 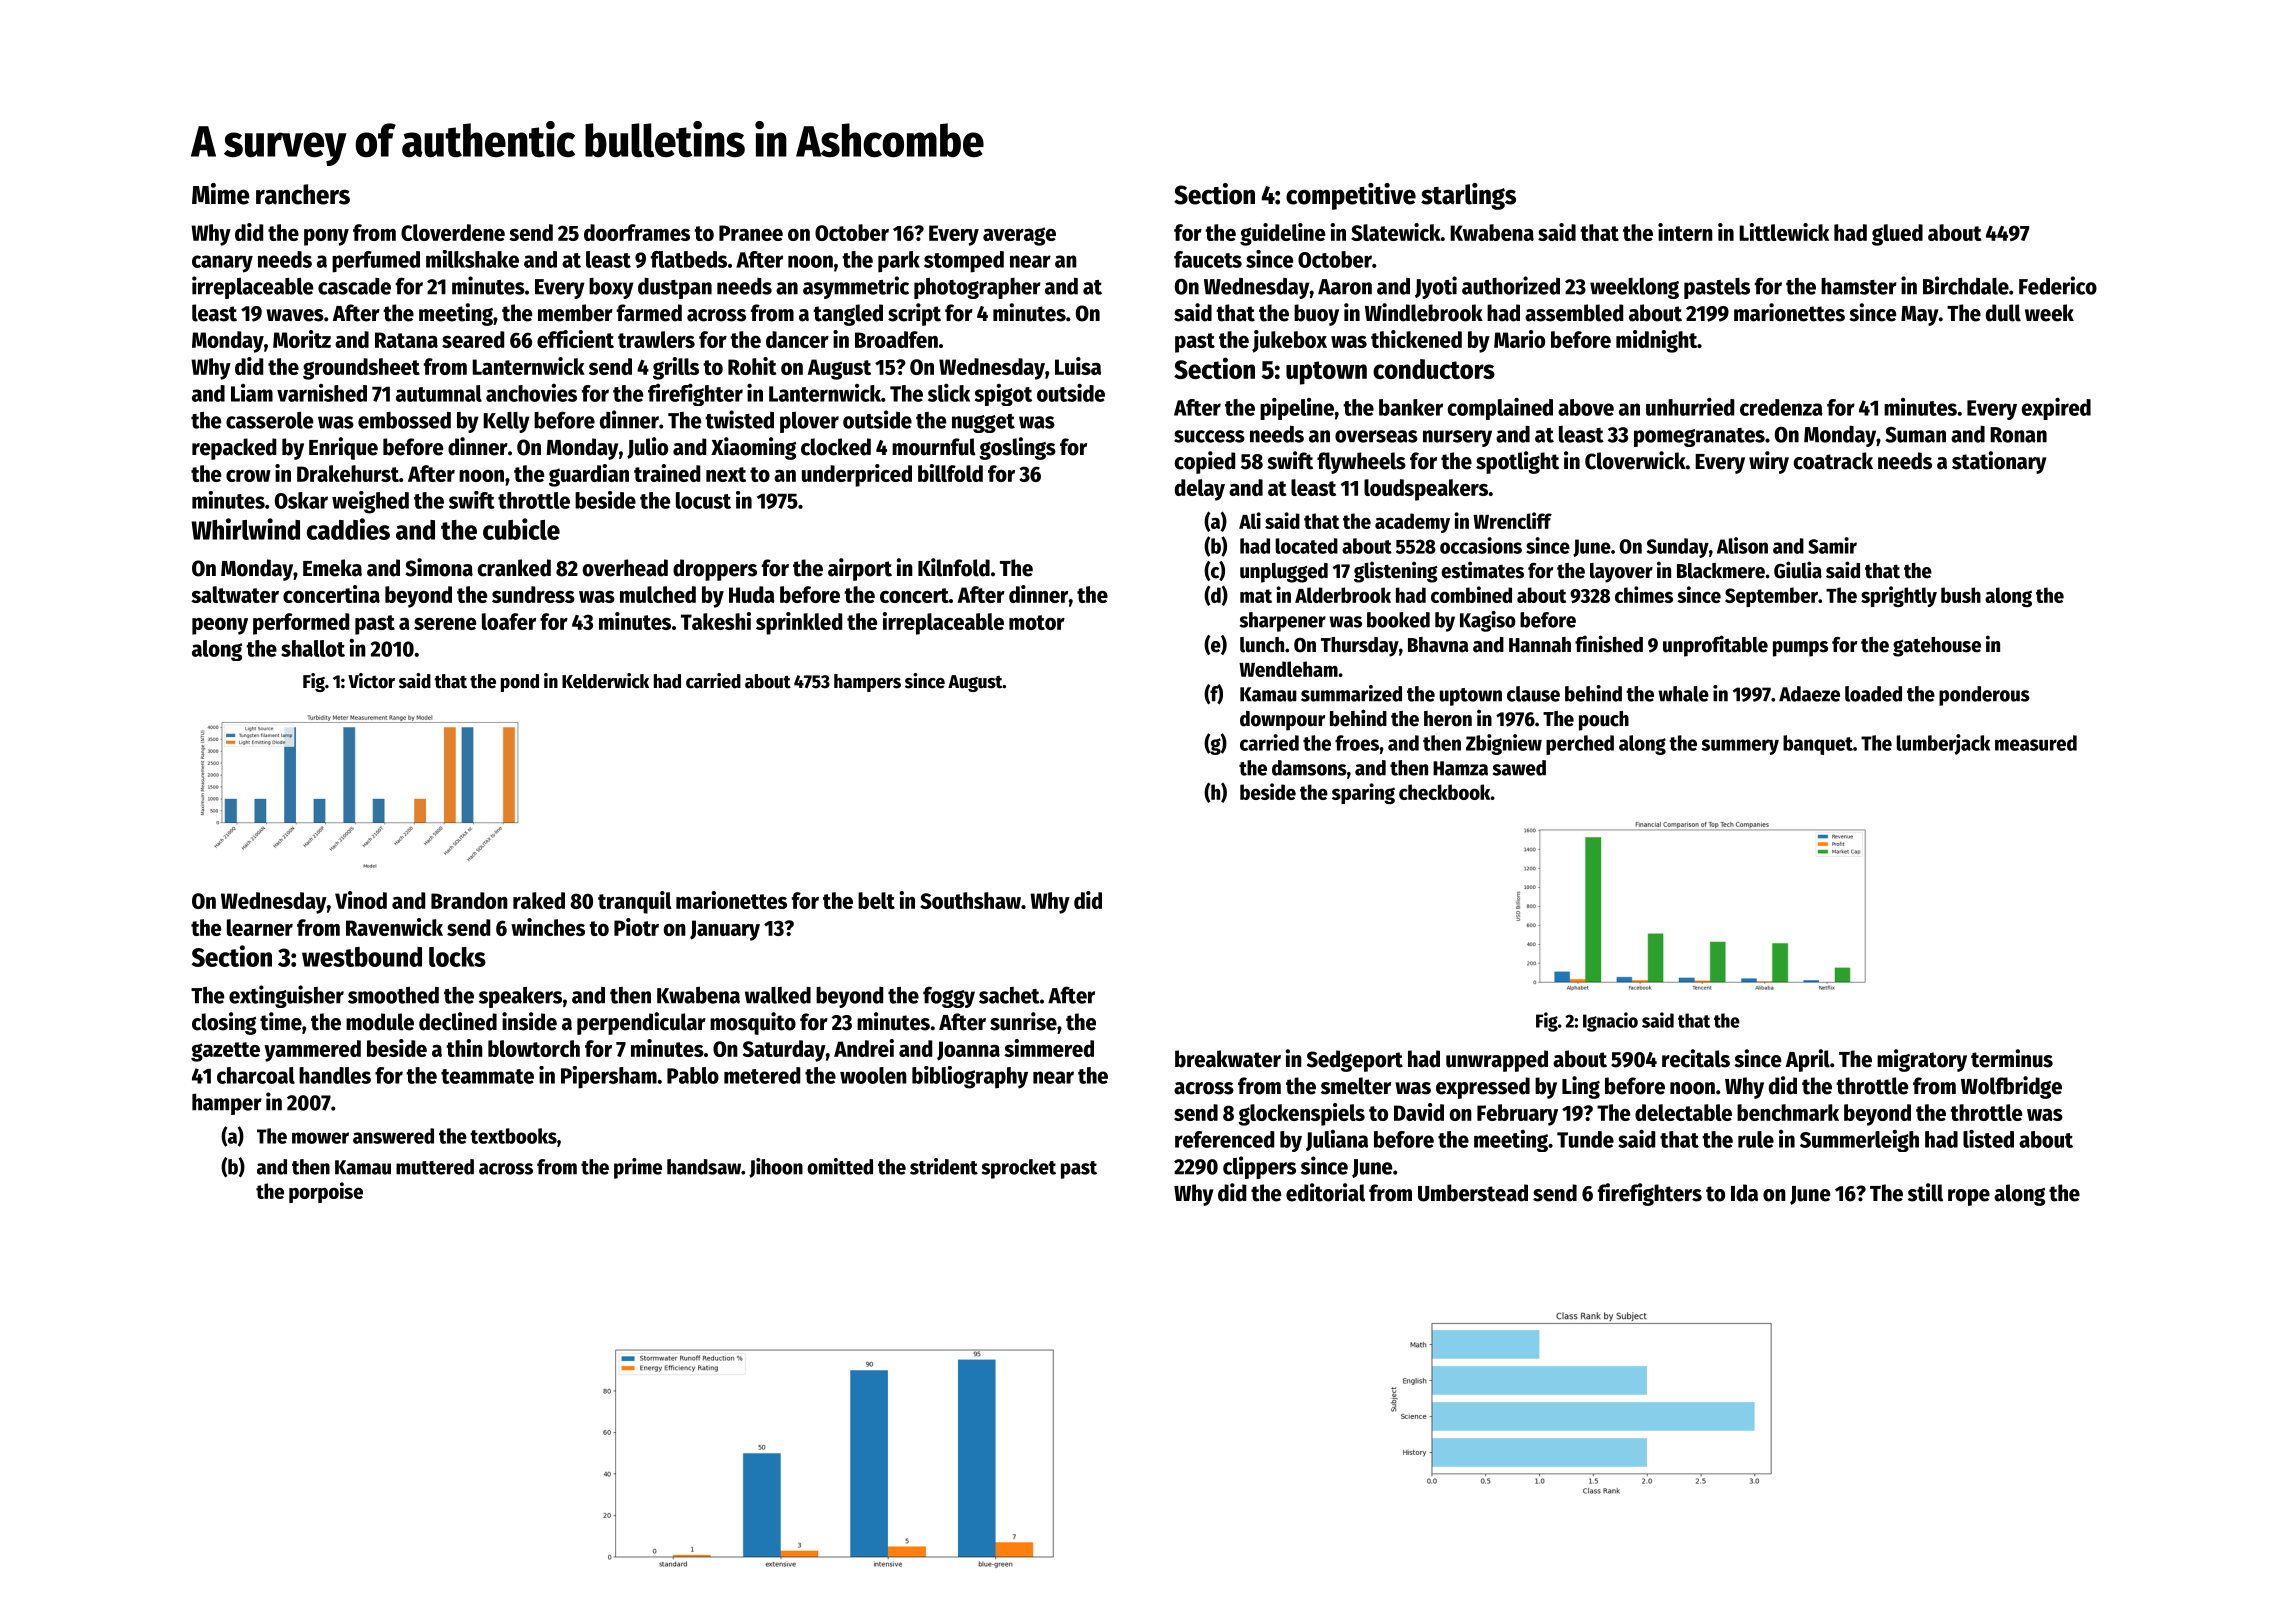 I want to click on mosquito, so click(x=753, y=1023).
